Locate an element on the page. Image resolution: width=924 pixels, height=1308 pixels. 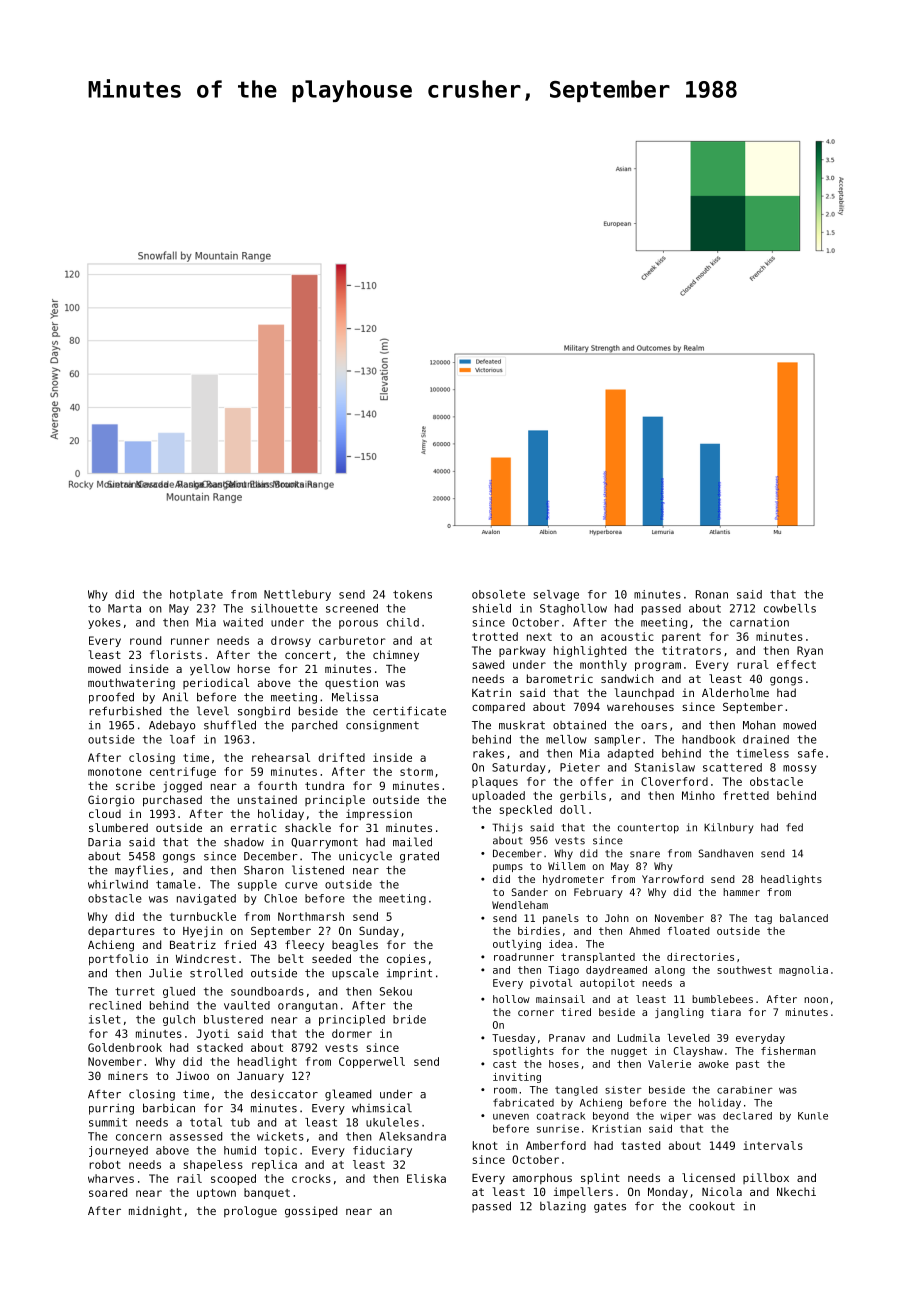
Alderholme is located at coordinates (735, 692).
